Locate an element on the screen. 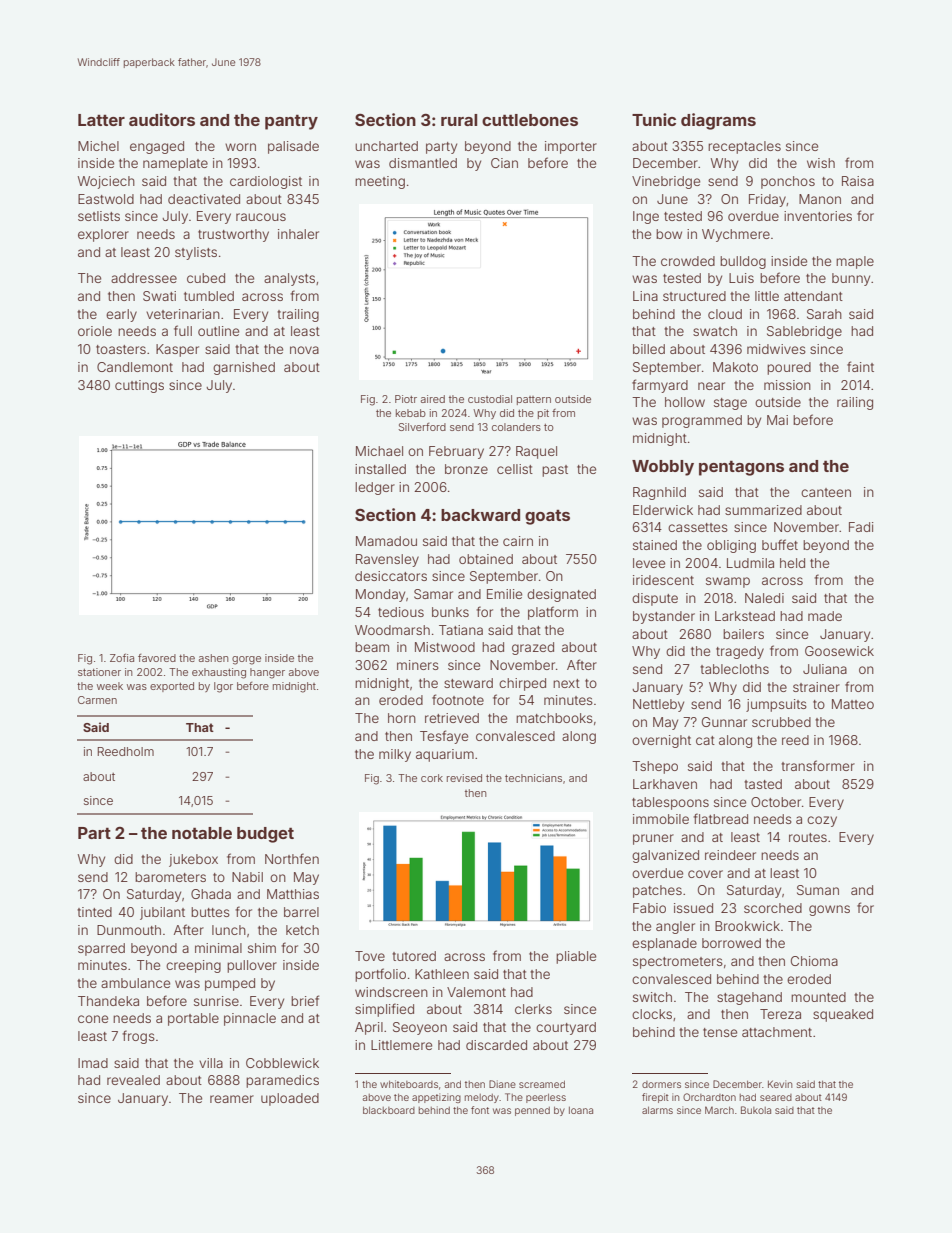  attachment is located at coordinates (777, 1032).
